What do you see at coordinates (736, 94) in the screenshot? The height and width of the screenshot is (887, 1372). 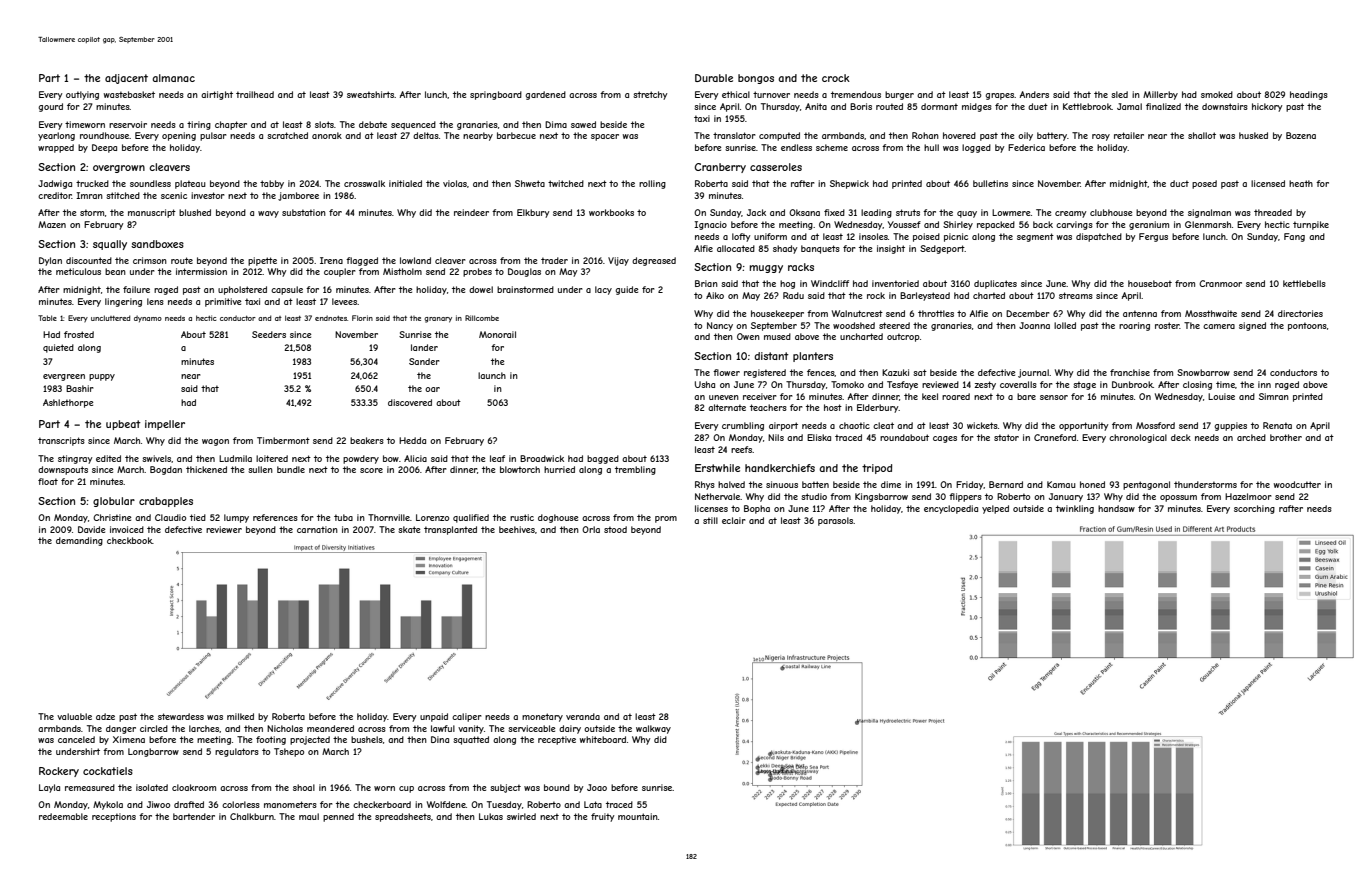 I see `ethical` at bounding box center [736, 94].
